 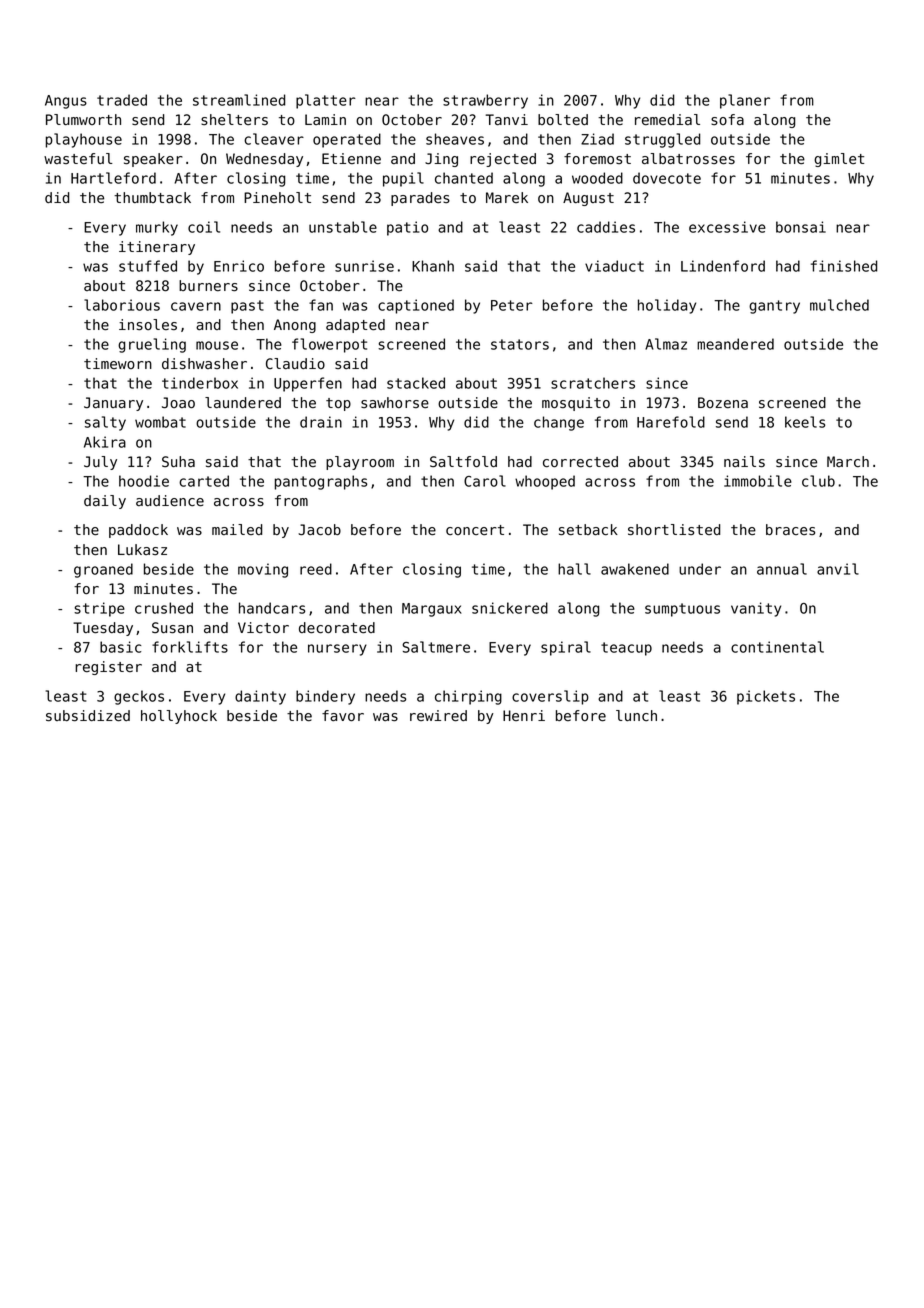 What do you see at coordinates (78, 158) in the screenshot?
I see `wasteful` at bounding box center [78, 158].
